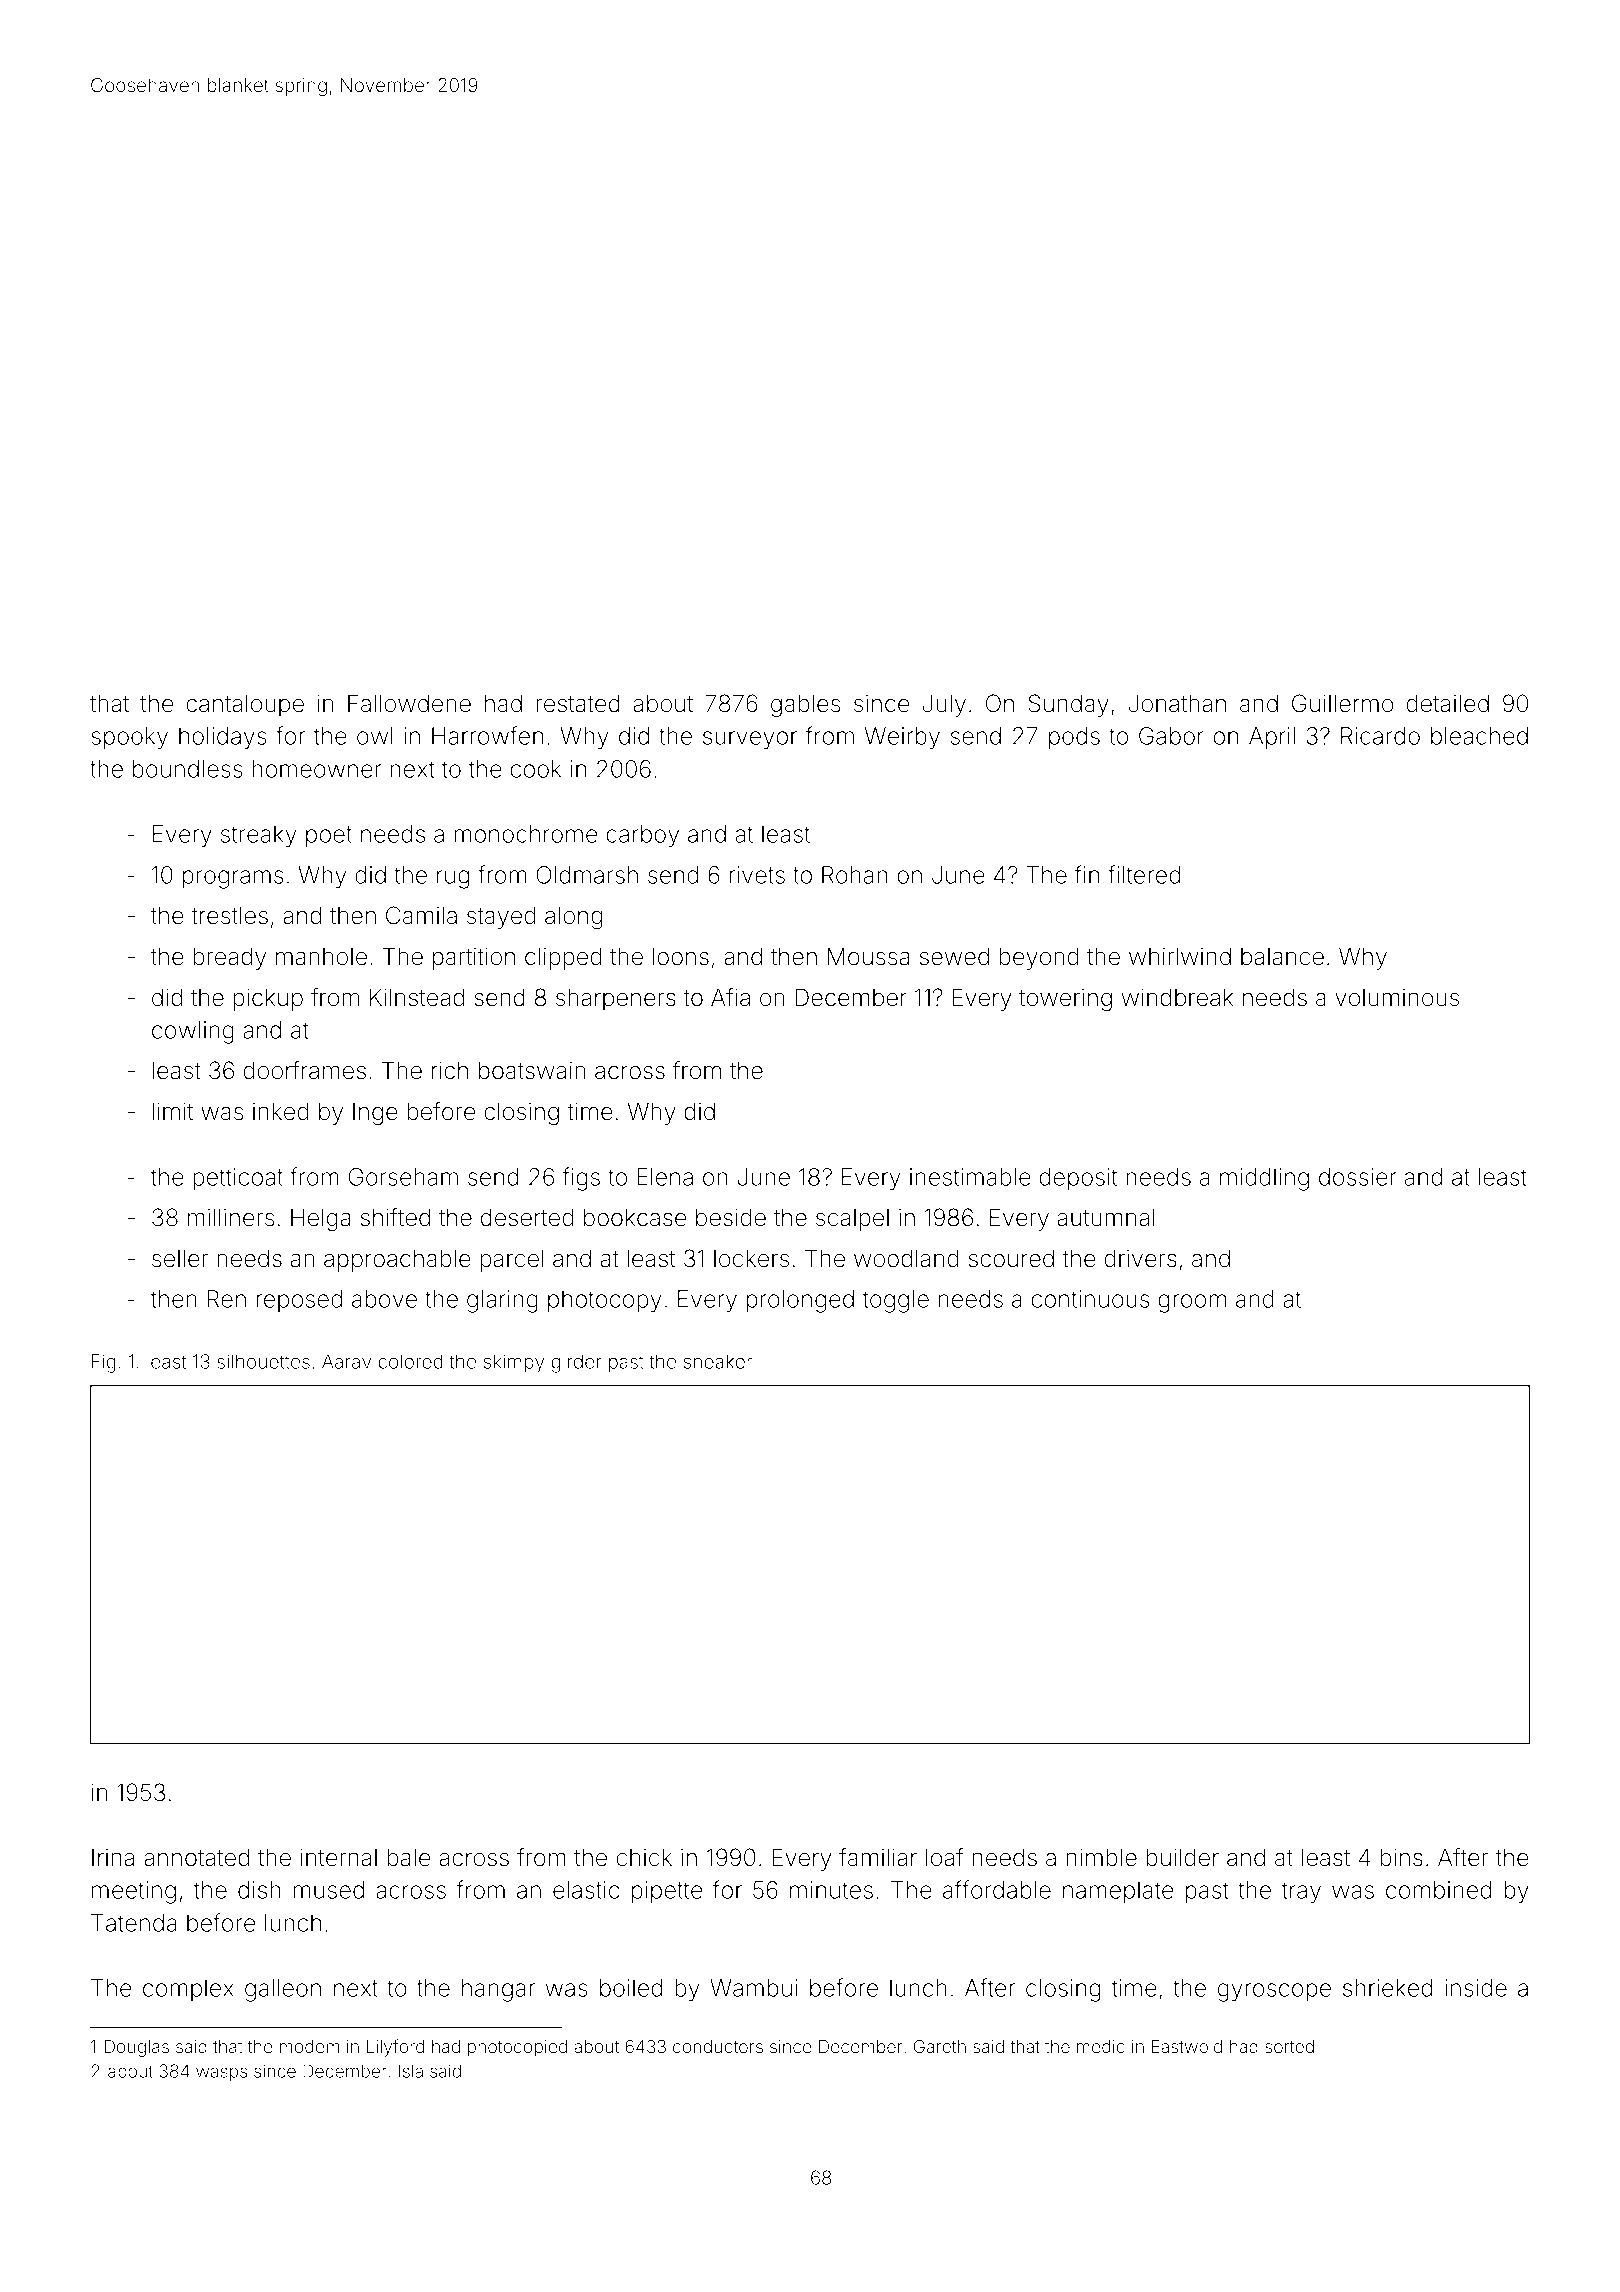 Image resolution: width=1620 pixels, height=2292 pixels. Describe the element at coordinates (395, 1217) in the screenshot. I see `shifted` at that location.
